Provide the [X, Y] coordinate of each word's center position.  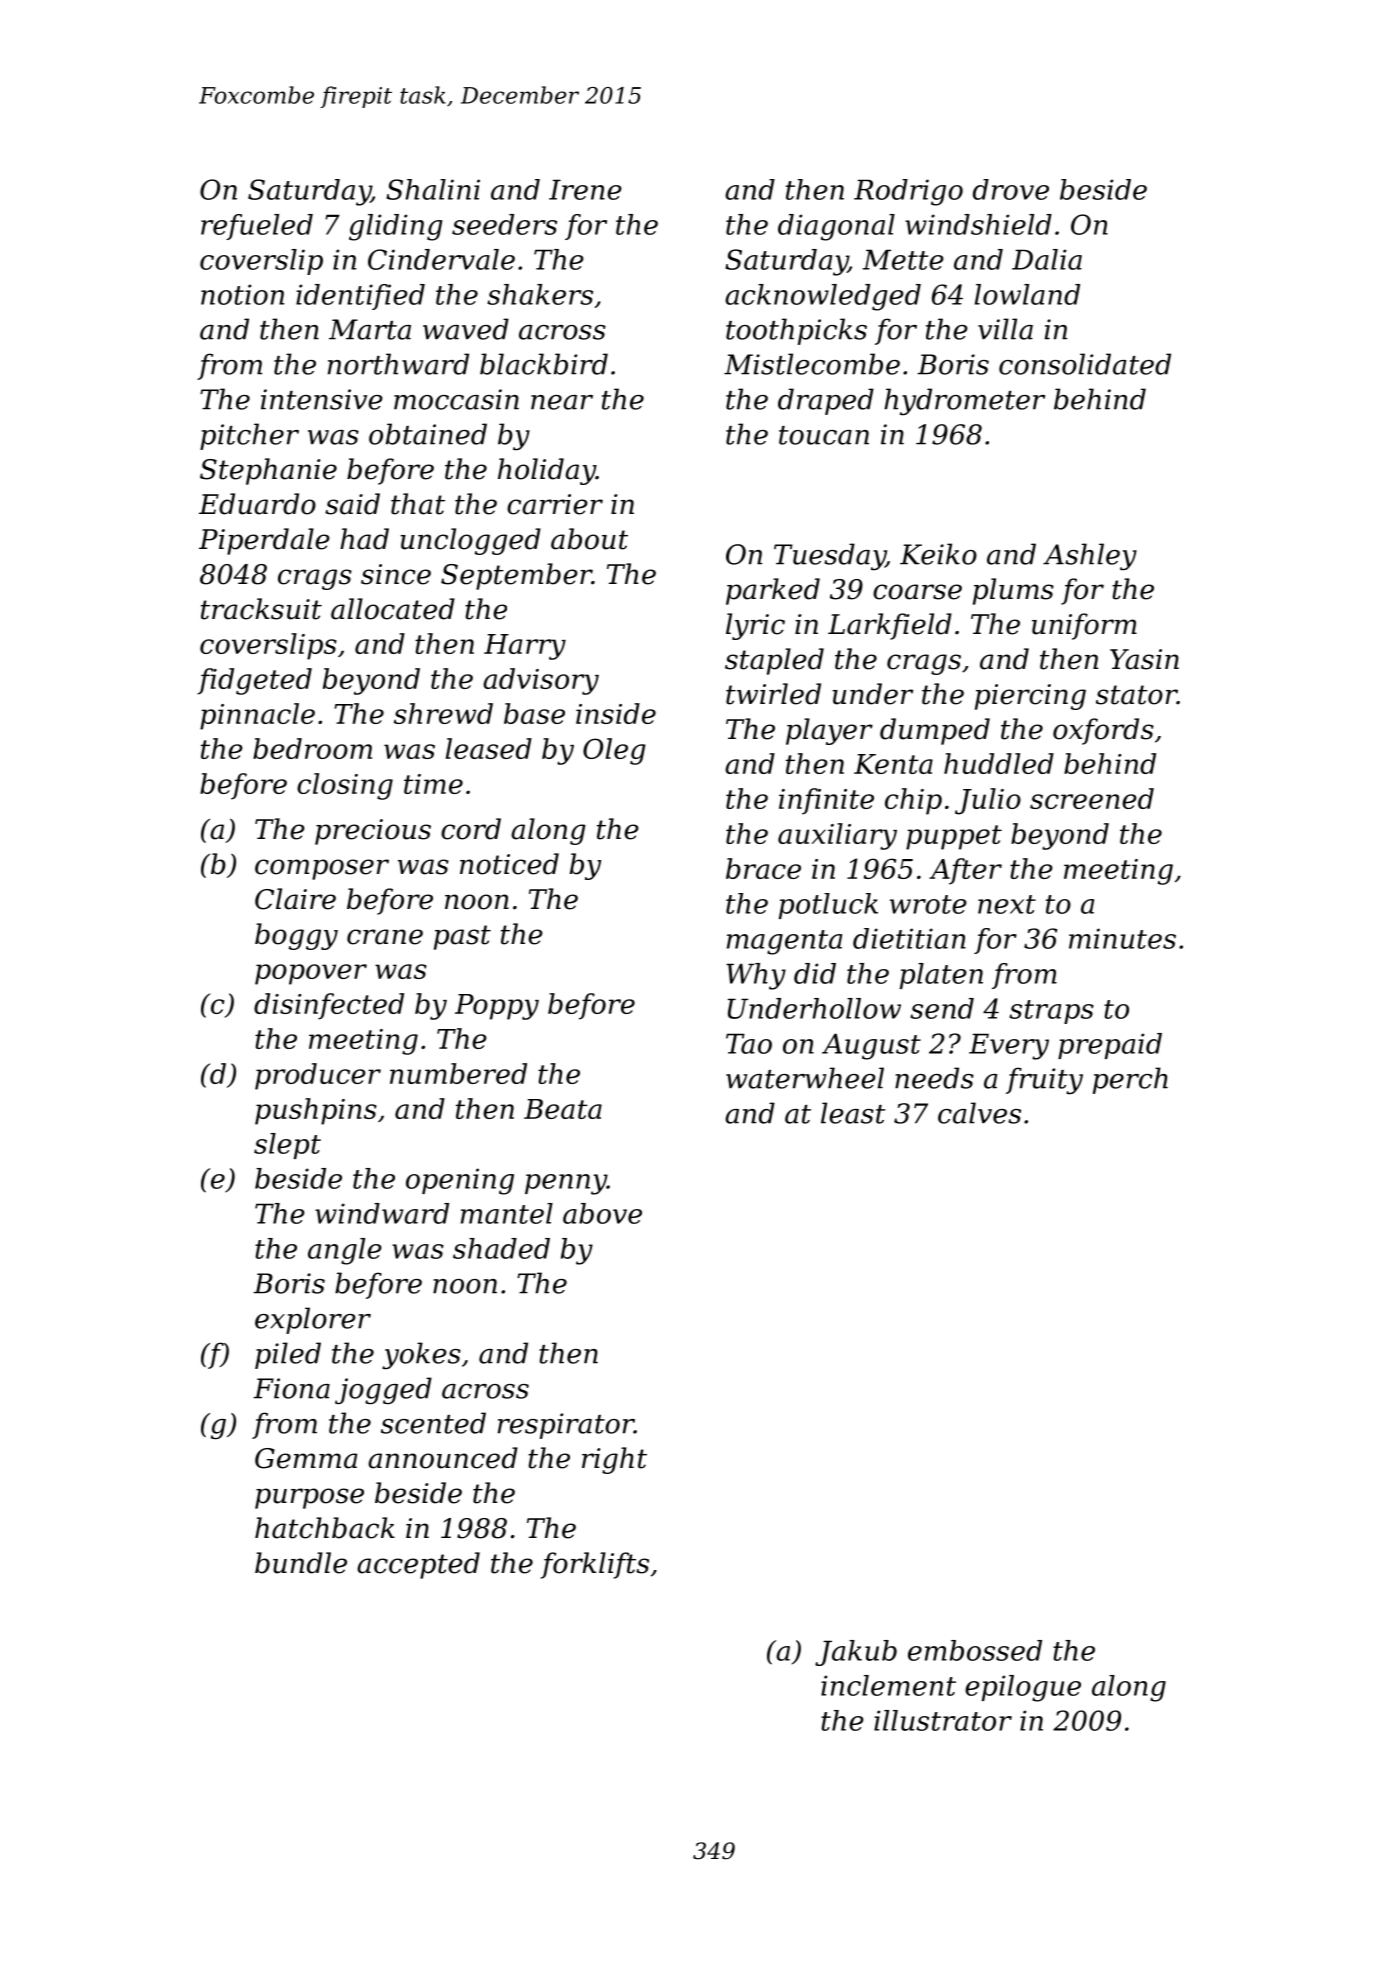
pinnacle [257, 716]
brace [763, 868]
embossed [975, 1650]
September [516, 576]
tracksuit [261, 609]
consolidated [1085, 364]
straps [1051, 1012]
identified [360, 297]
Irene [585, 189]
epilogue [1023, 1688]
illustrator [943, 1720]
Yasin [1144, 659]
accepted [418, 1565]
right [614, 1460]
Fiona [291, 1388]
